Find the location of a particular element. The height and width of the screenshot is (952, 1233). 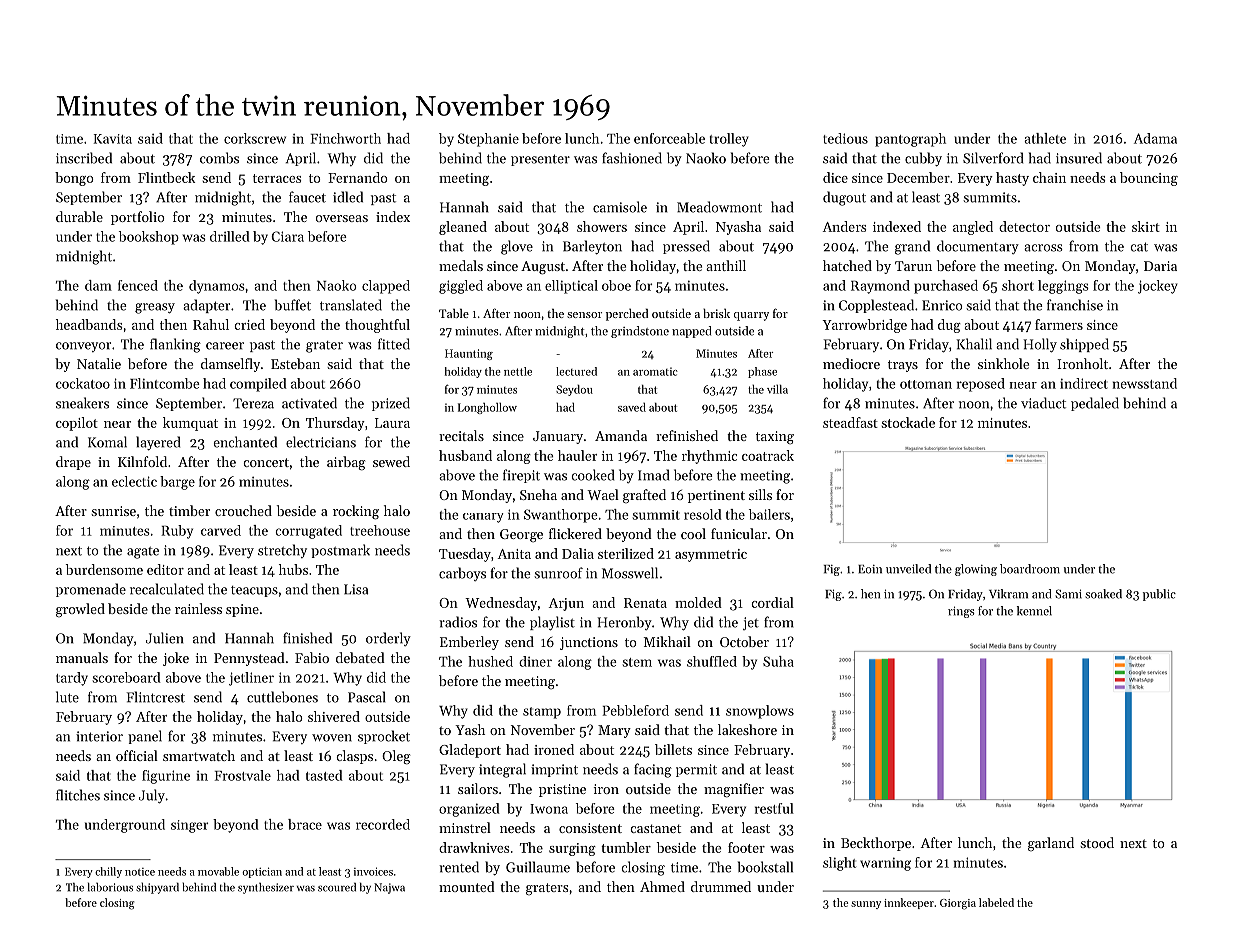

corkscrew is located at coordinates (255, 138).
